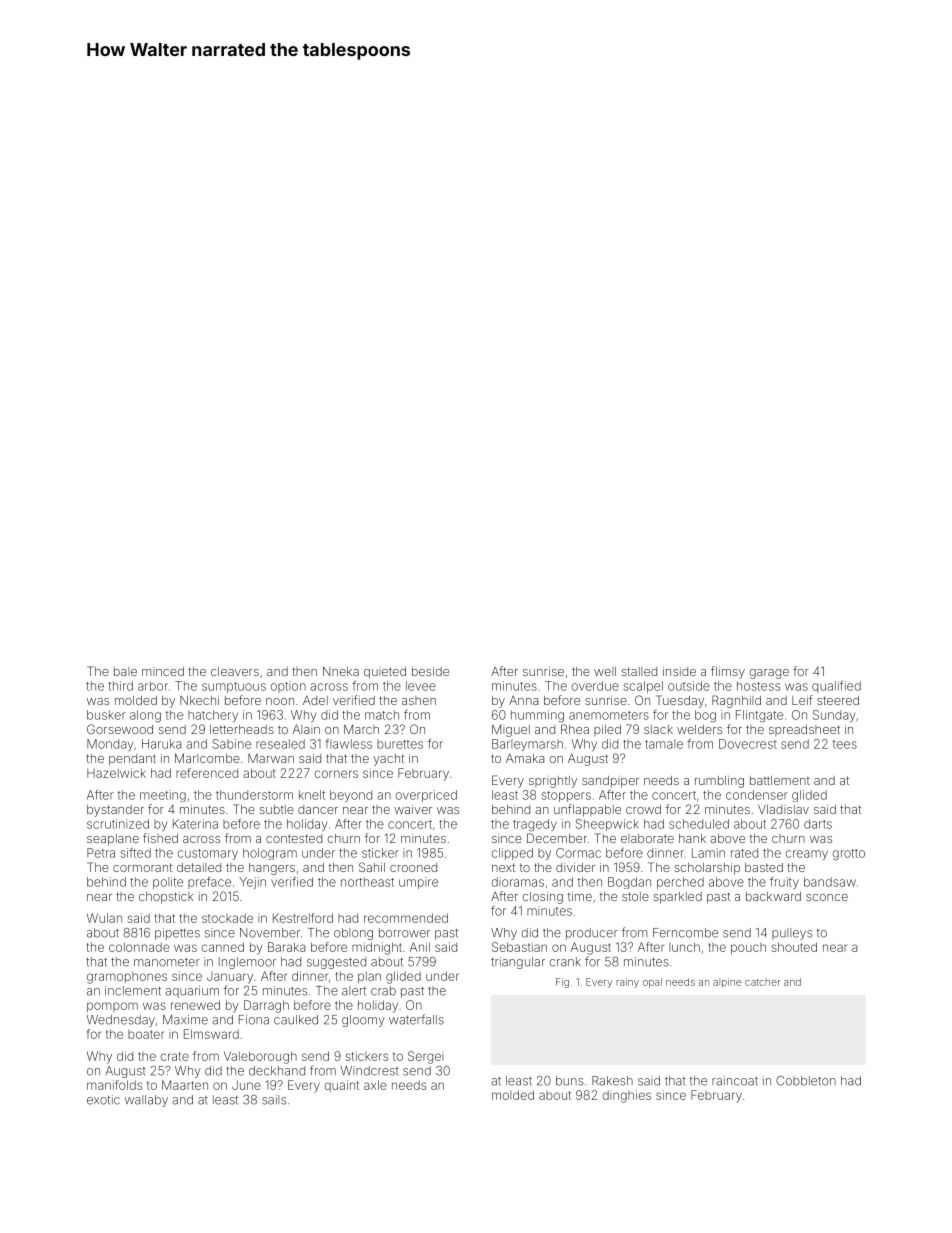 This screenshot has height=1233, width=952. What do you see at coordinates (627, 983) in the screenshot?
I see `rainy` at bounding box center [627, 983].
